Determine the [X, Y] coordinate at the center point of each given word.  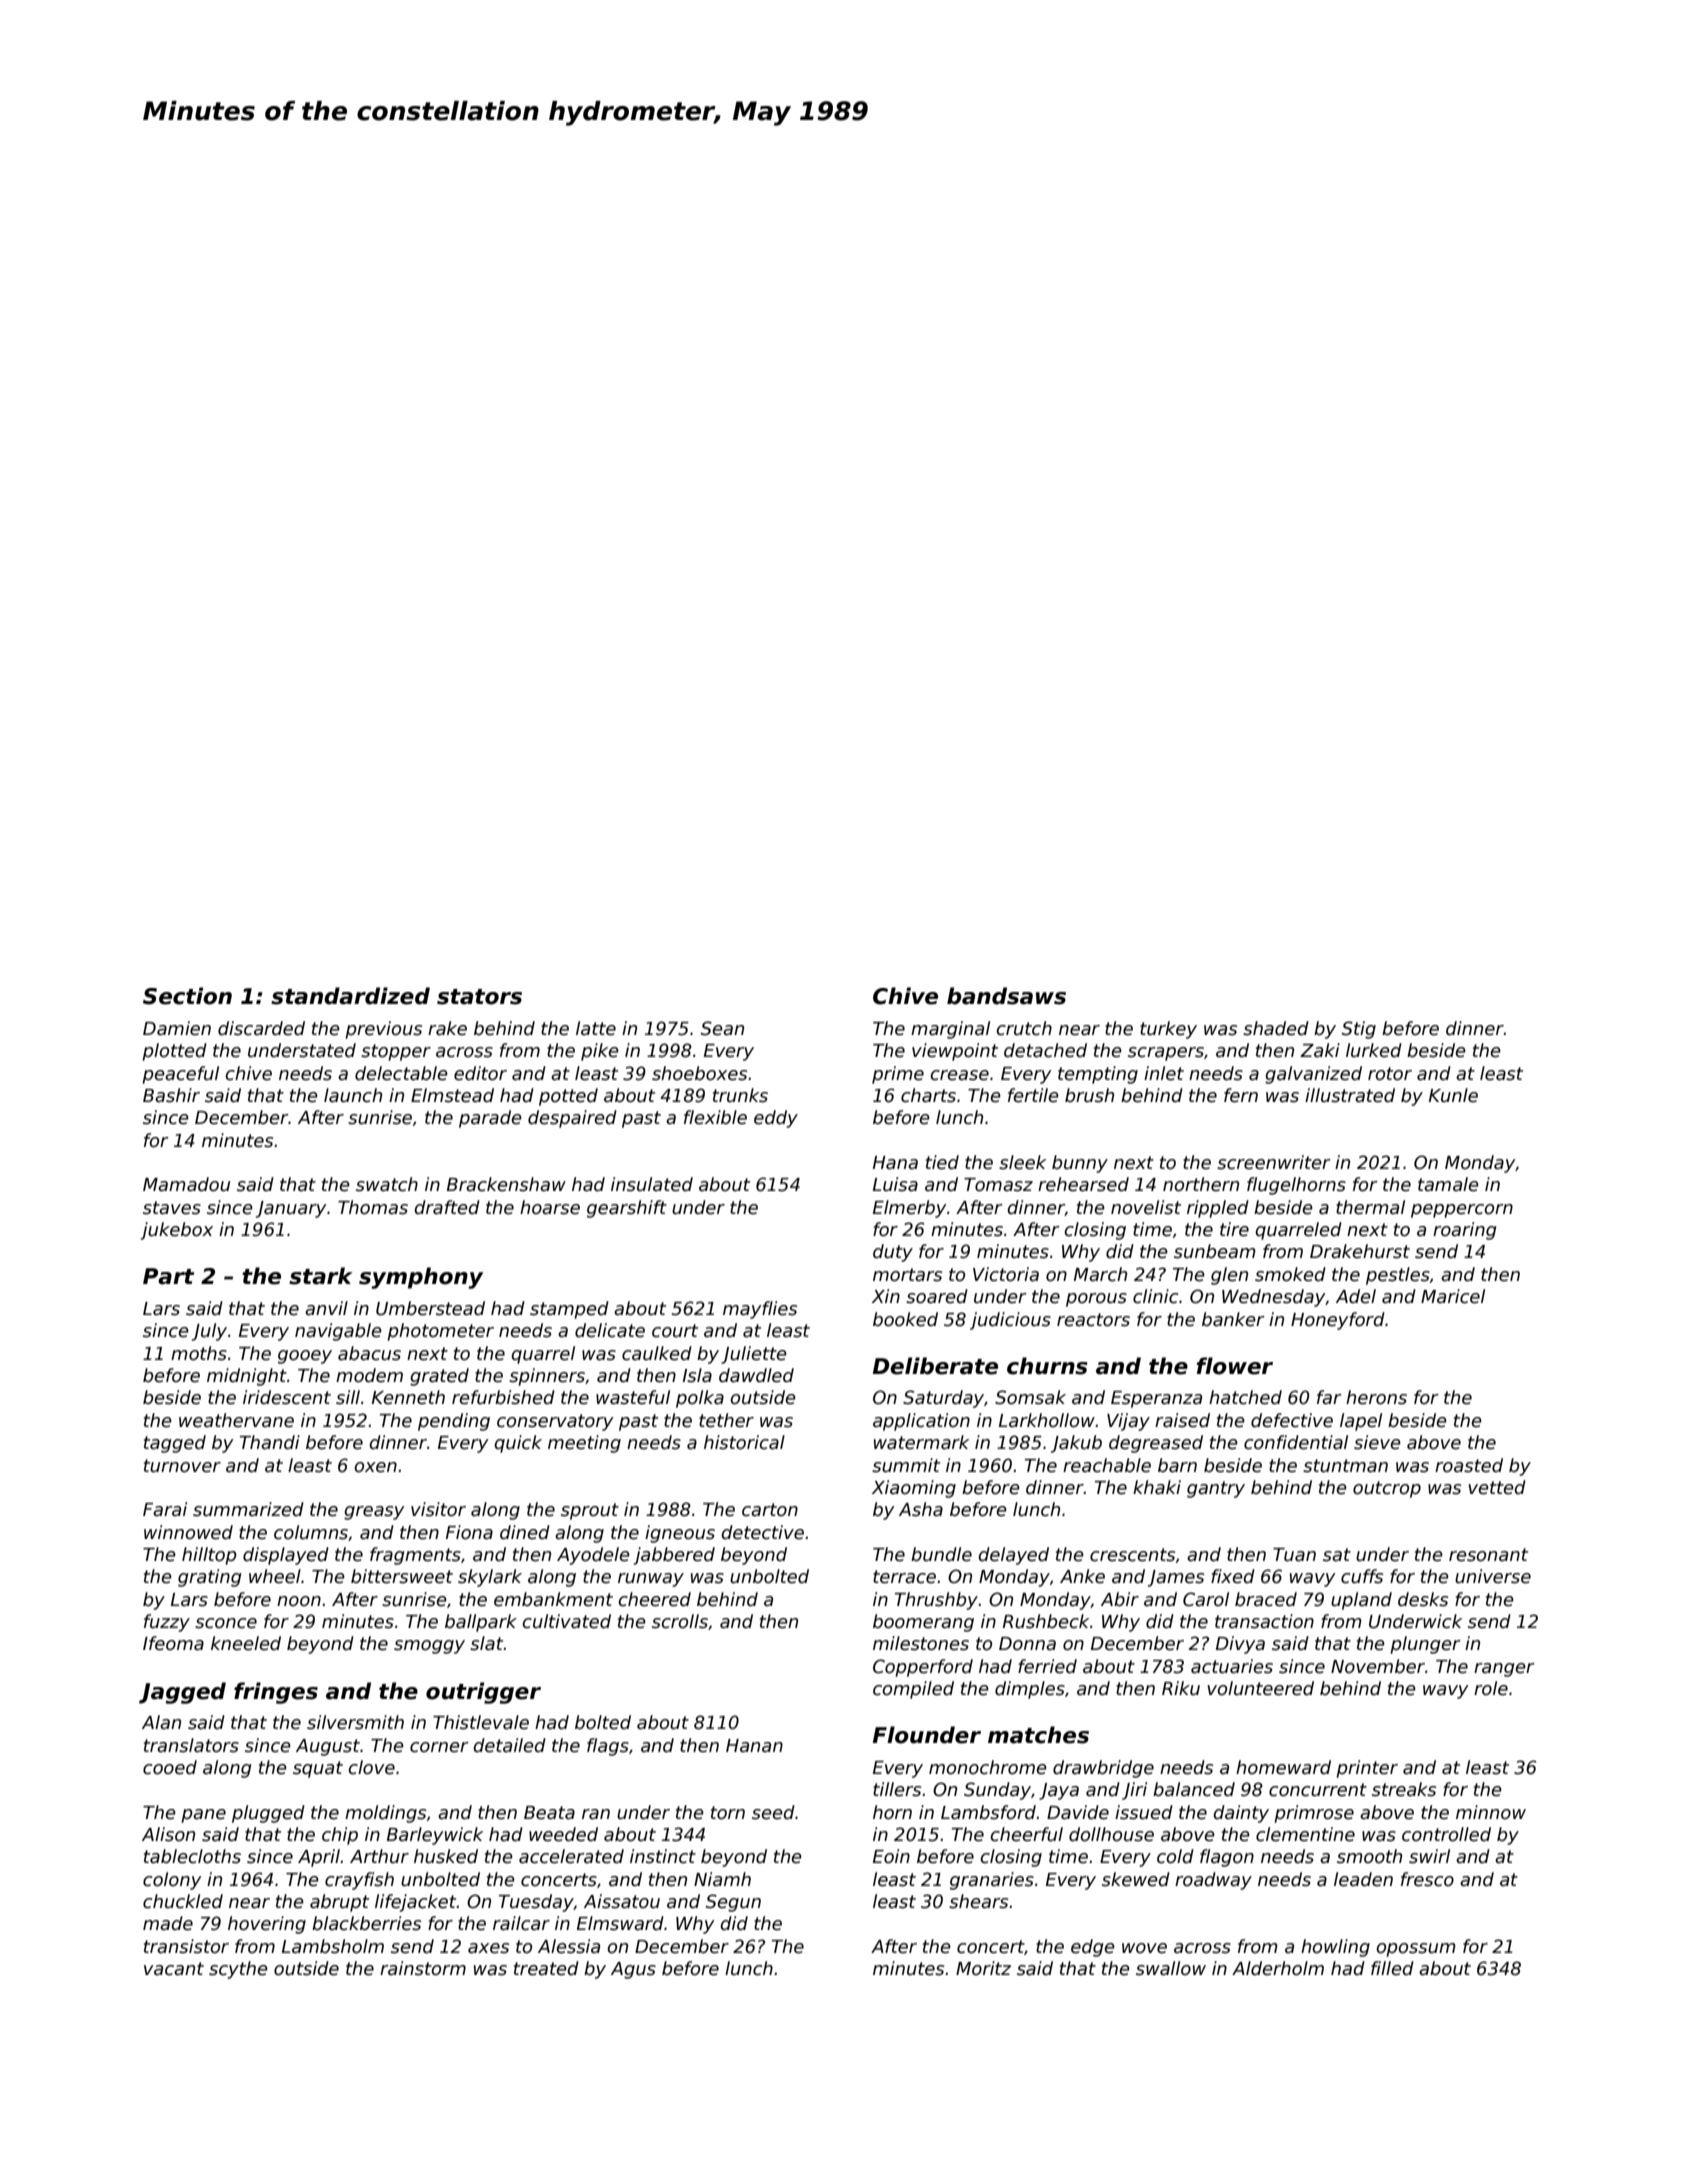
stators [479, 997]
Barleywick [435, 1836]
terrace [904, 1577]
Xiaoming [914, 1489]
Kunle [1453, 1095]
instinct [663, 1856]
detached [1045, 1050]
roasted [1469, 1465]
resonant [1488, 1555]
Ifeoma [173, 1643]
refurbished [503, 1397]
